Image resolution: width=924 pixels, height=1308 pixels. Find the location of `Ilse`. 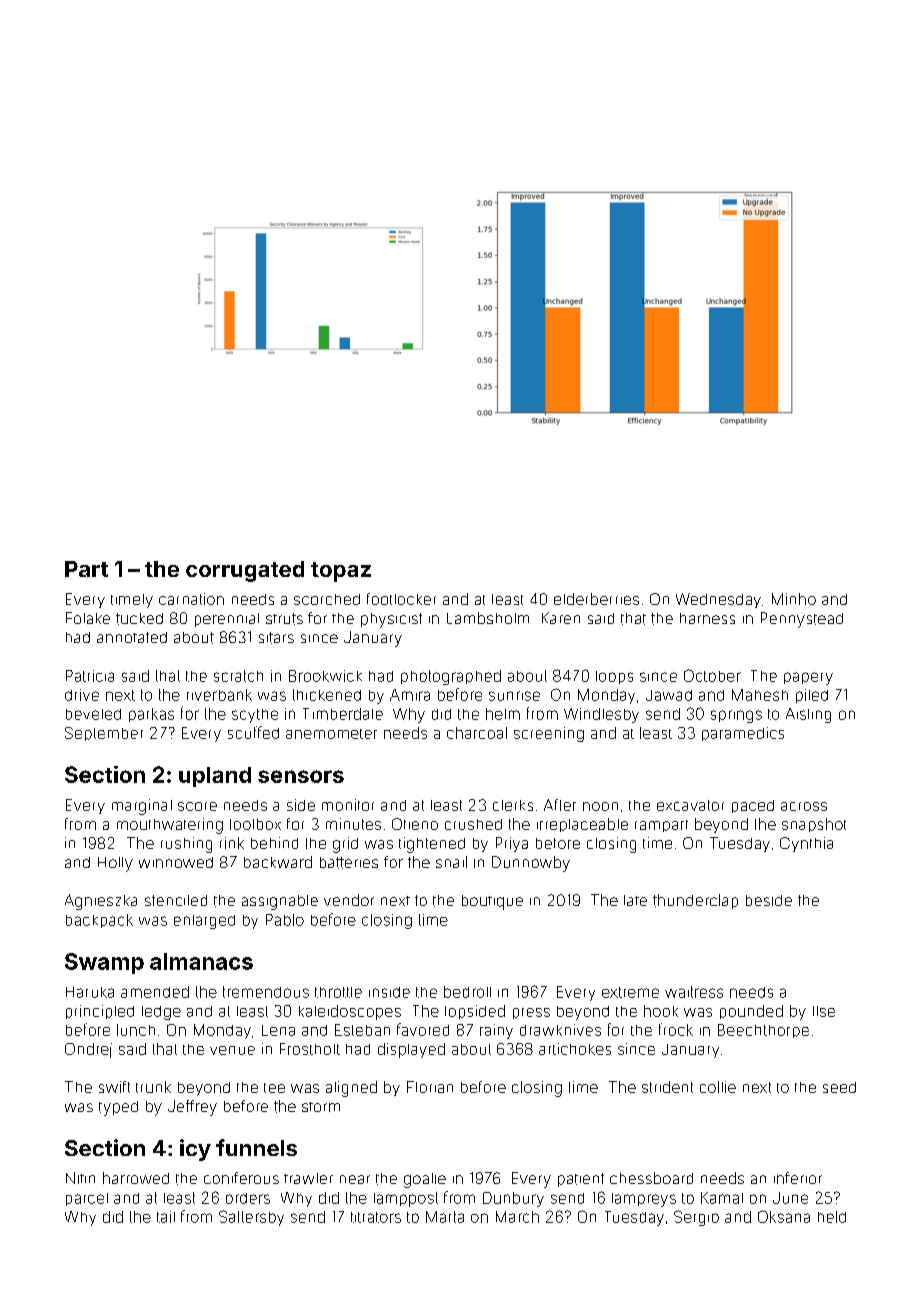

Ilse is located at coordinates (824, 1011).
